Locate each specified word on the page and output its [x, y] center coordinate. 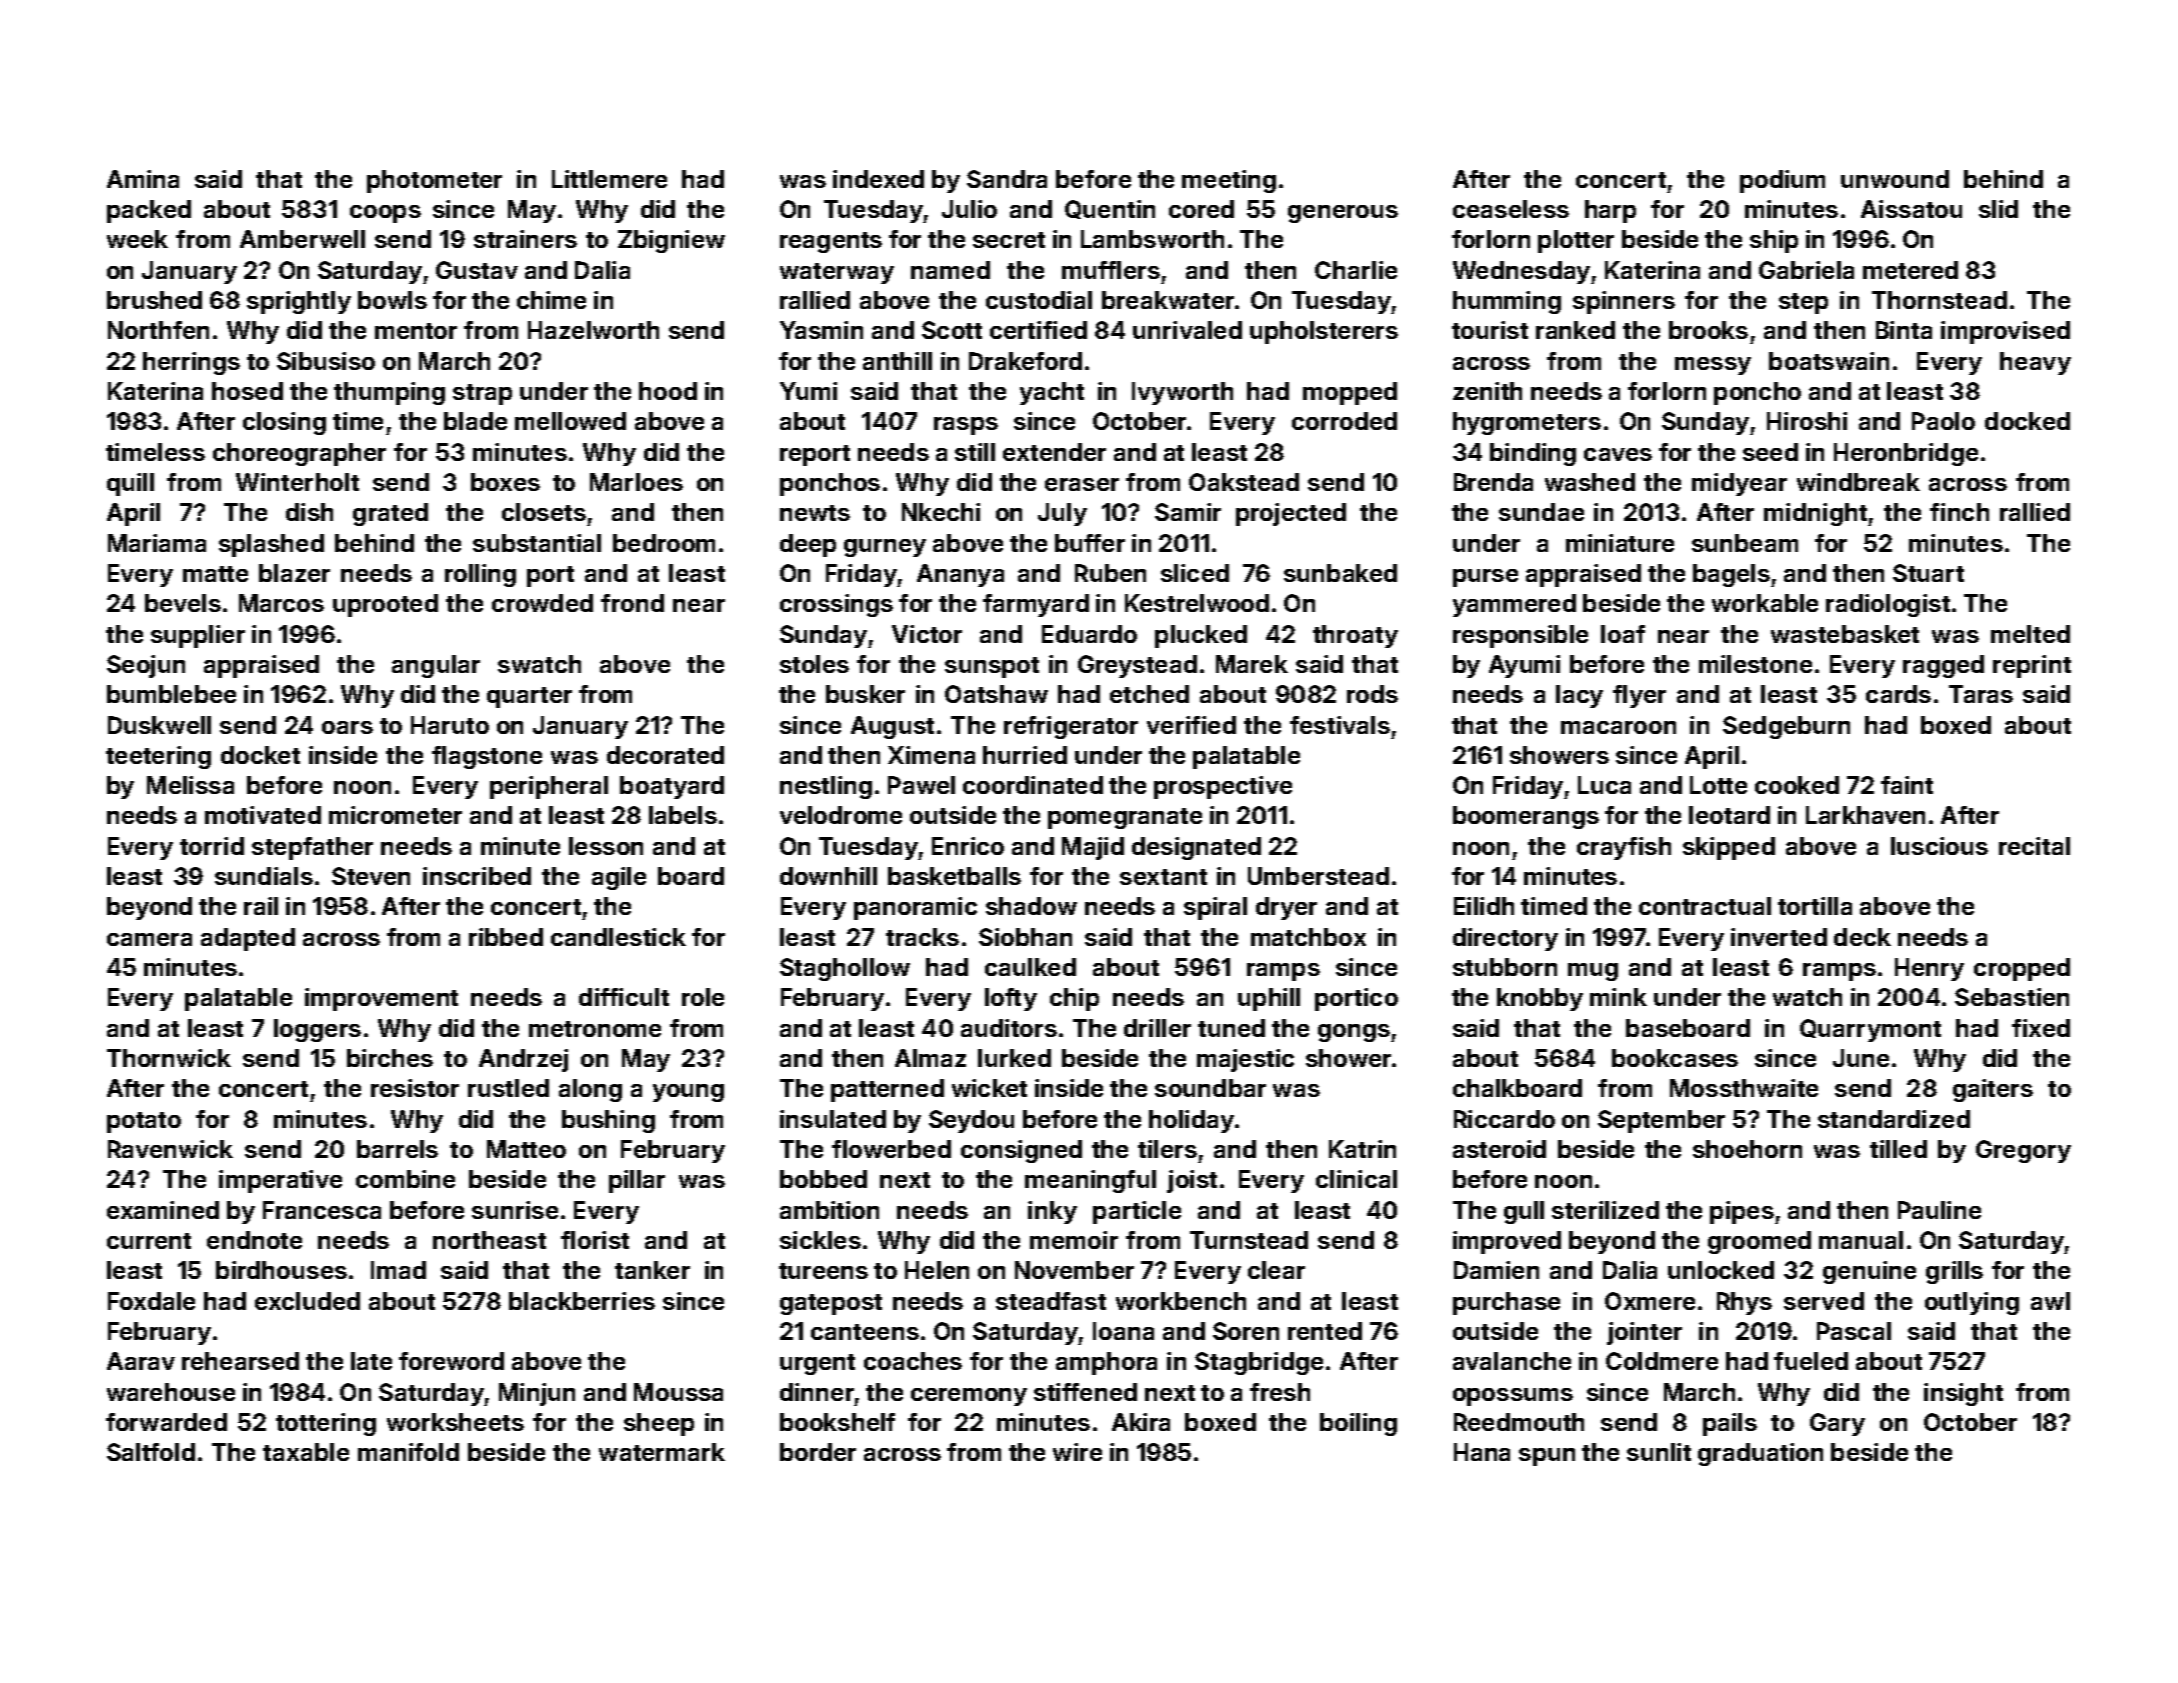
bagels [1731, 575]
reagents [831, 242]
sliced [1195, 573]
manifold [408, 1452]
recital [2034, 846]
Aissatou [1911, 209]
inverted [1779, 937]
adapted [248, 939]
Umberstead [1318, 876]
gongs [1354, 1033]
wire [1077, 1452]
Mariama [157, 543]
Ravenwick [170, 1149]
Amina [143, 179]
